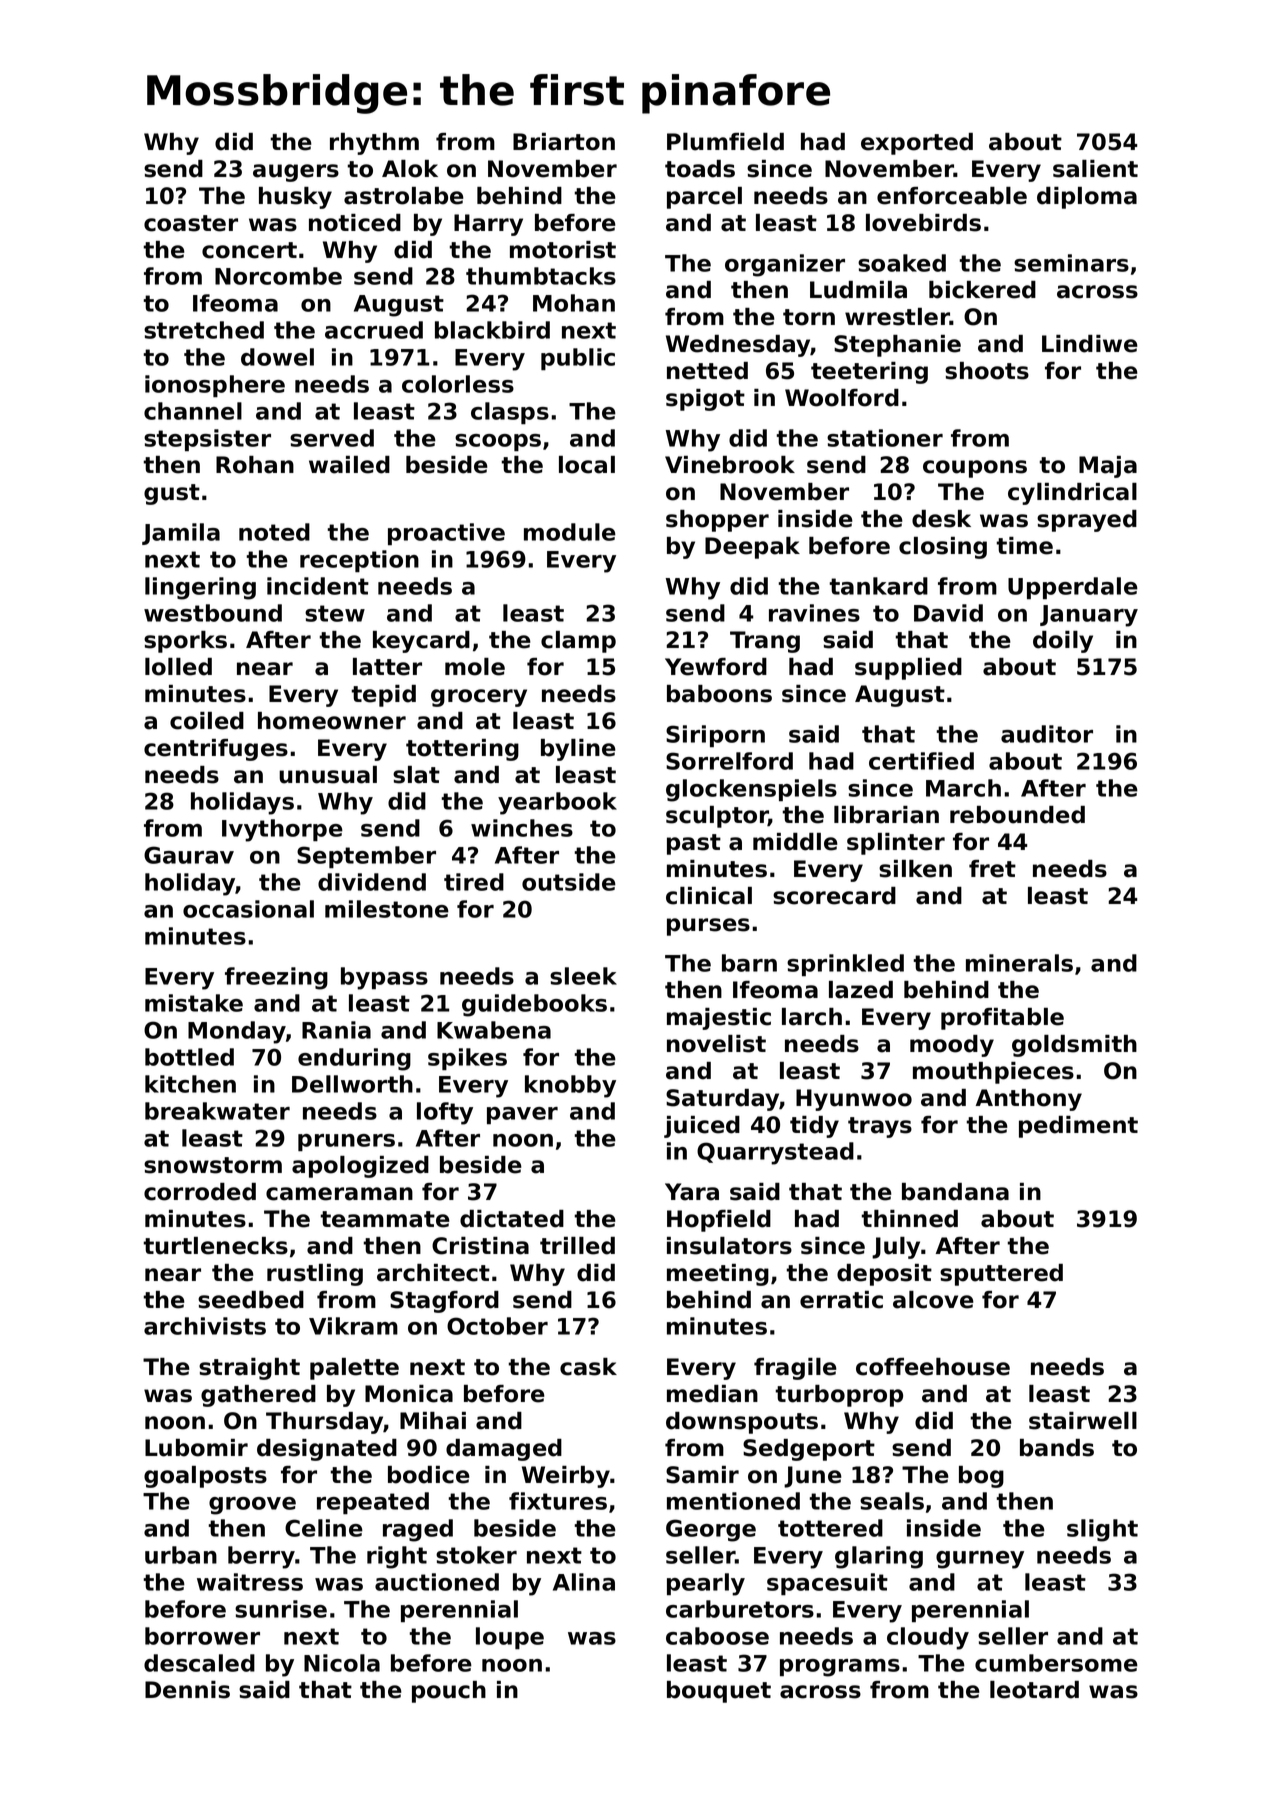 Image resolution: width=1282 pixels, height=1814 pixels. What do you see at coordinates (1019, 963) in the page?
I see `minerals` at bounding box center [1019, 963].
